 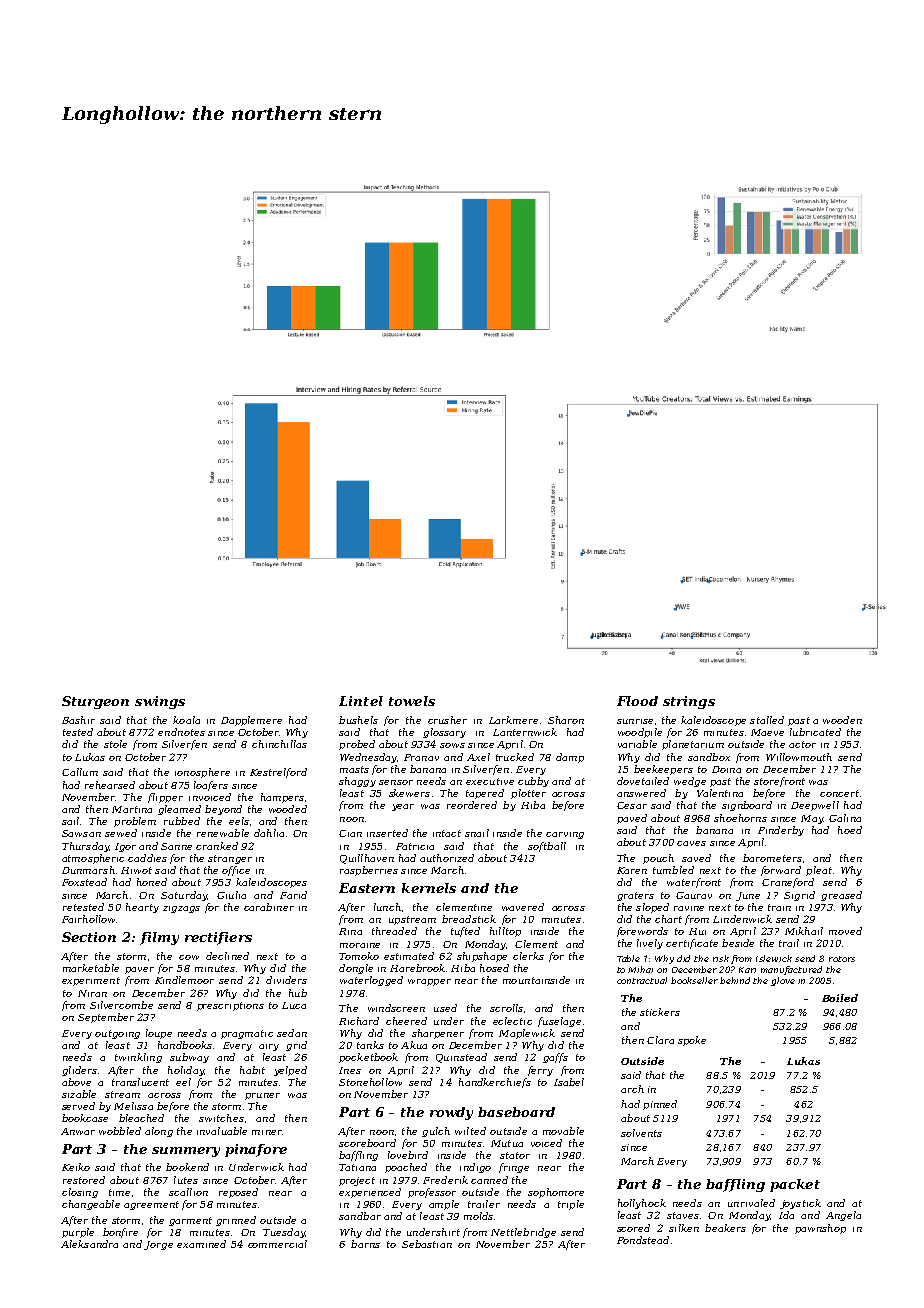 I want to click on shipshape, so click(x=482, y=957).
